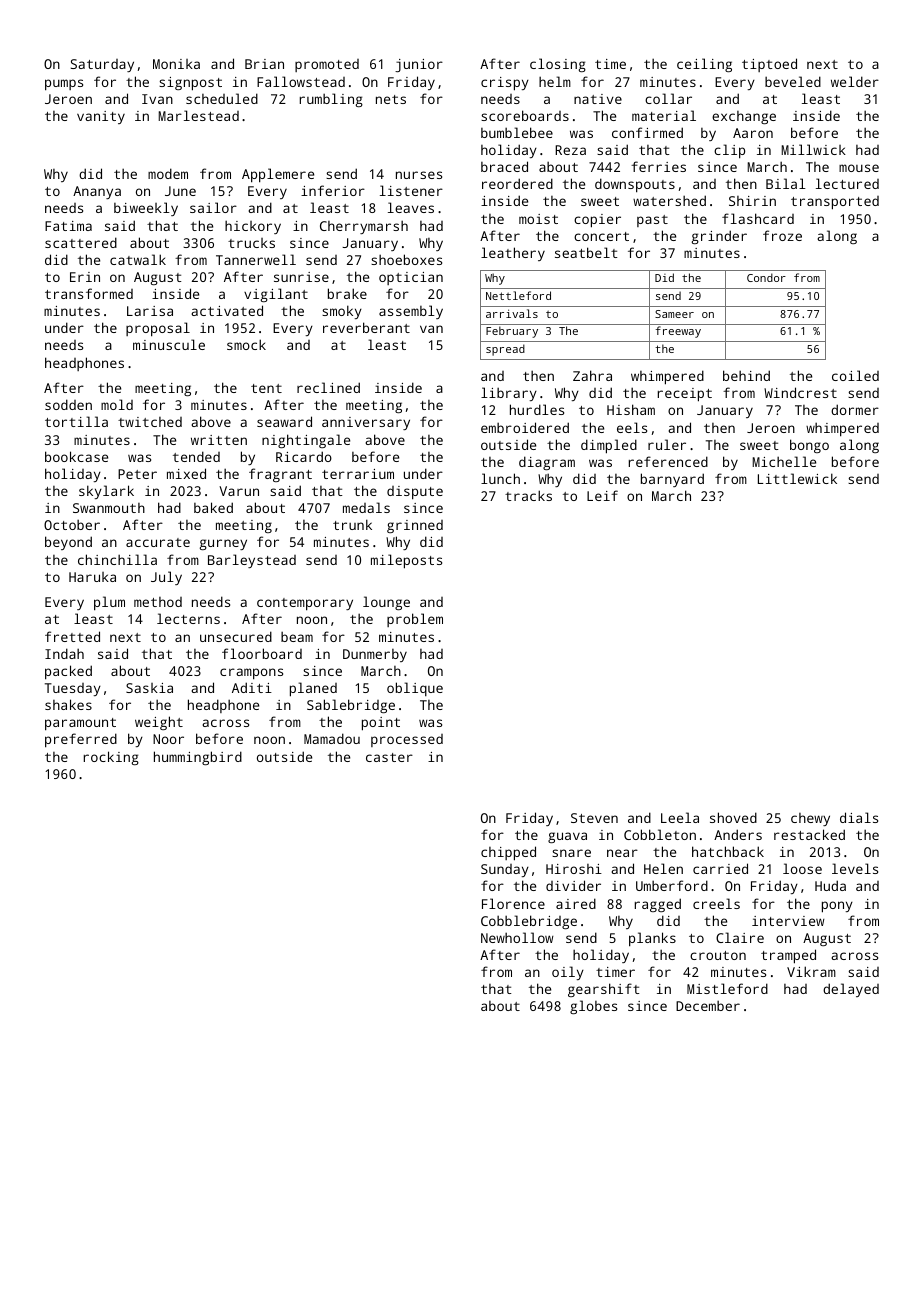  What do you see at coordinates (415, 620) in the screenshot?
I see `problem` at bounding box center [415, 620].
